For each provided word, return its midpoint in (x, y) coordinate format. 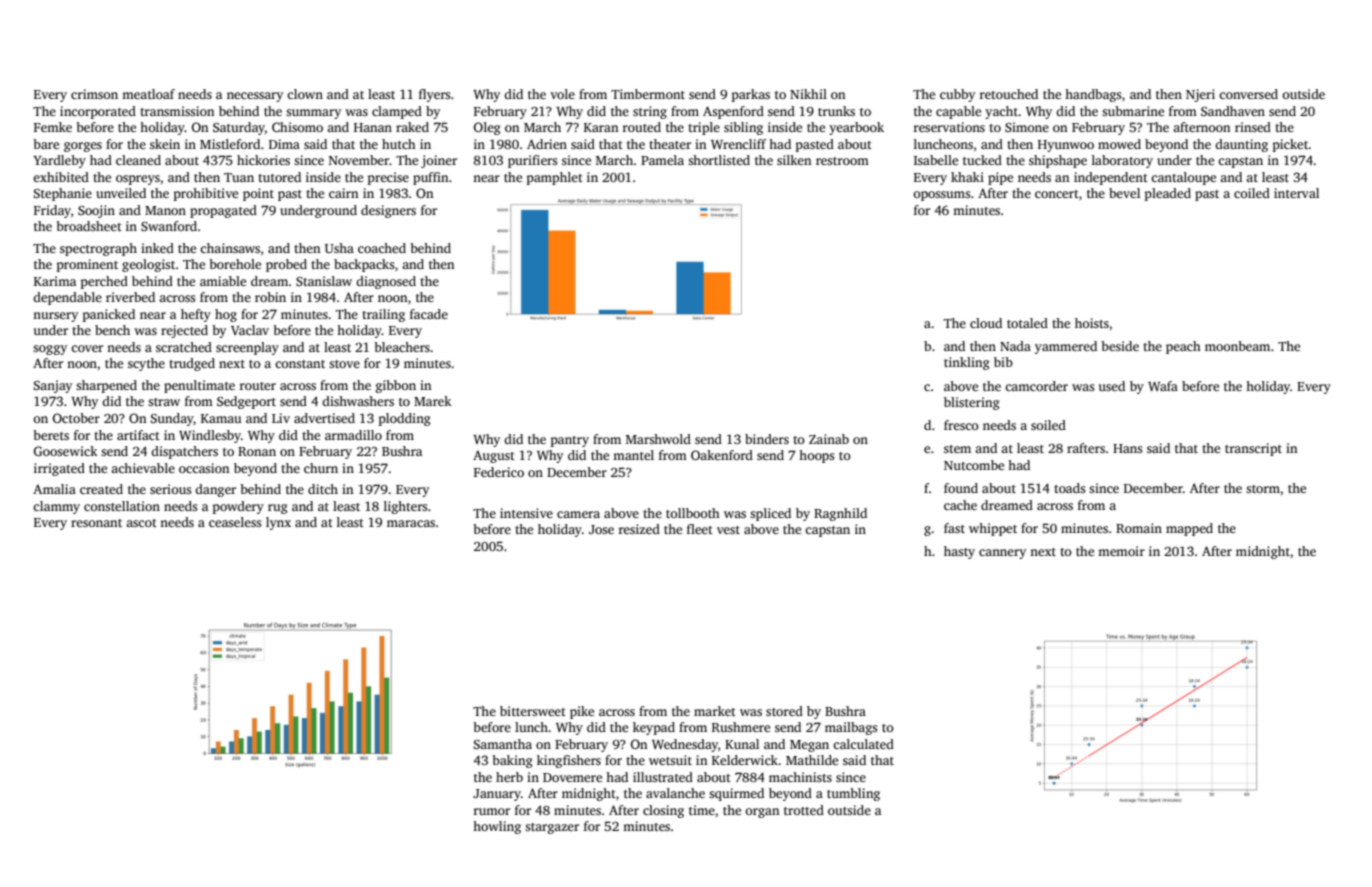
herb (509, 777)
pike (582, 712)
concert (1057, 194)
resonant (96, 523)
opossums (942, 196)
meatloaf (148, 94)
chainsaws (230, 248)
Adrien (547, 144)
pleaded (1168, 194)
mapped (1189, 529)
